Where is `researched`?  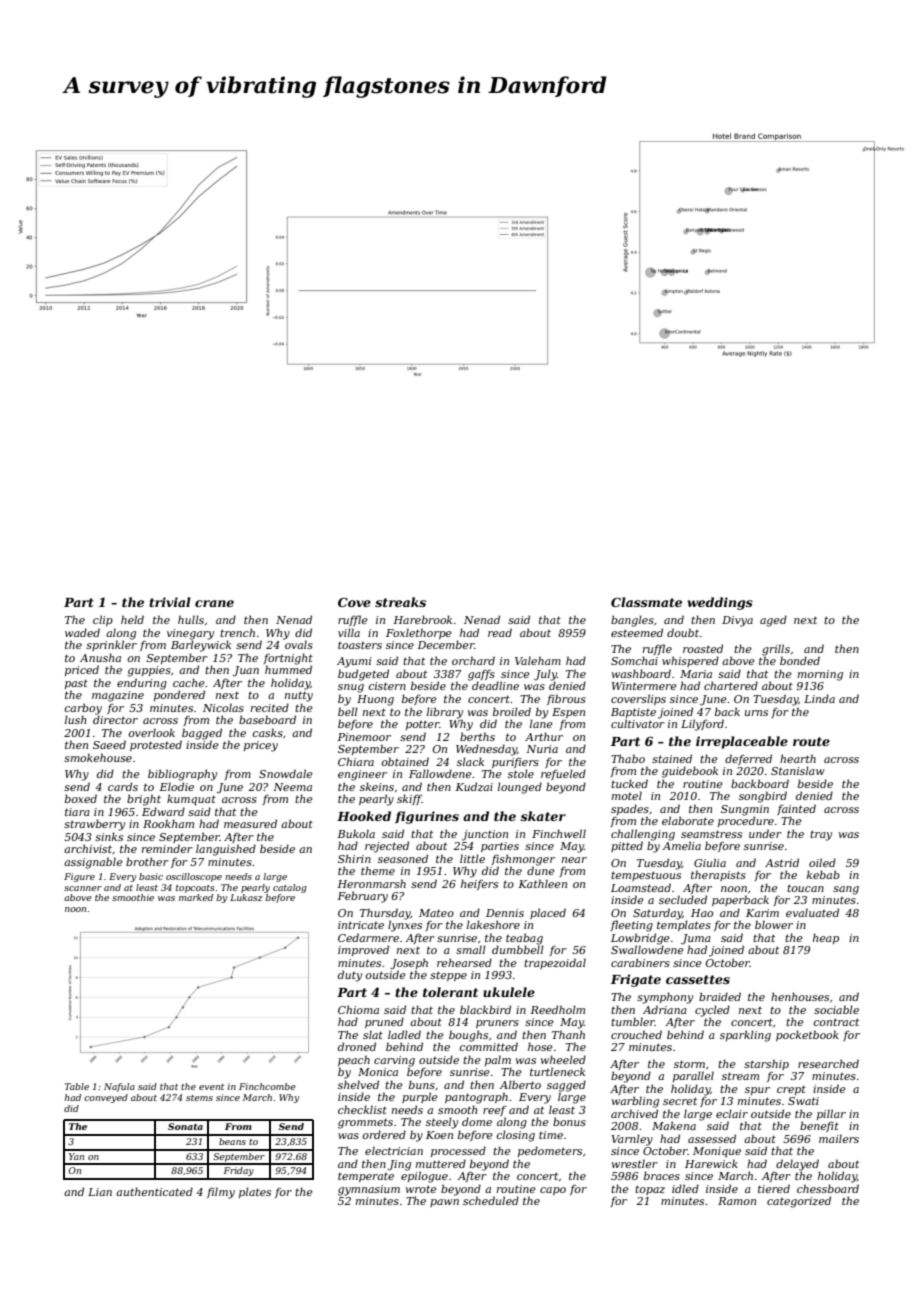 researched is located at coordinates (828, 1063).
